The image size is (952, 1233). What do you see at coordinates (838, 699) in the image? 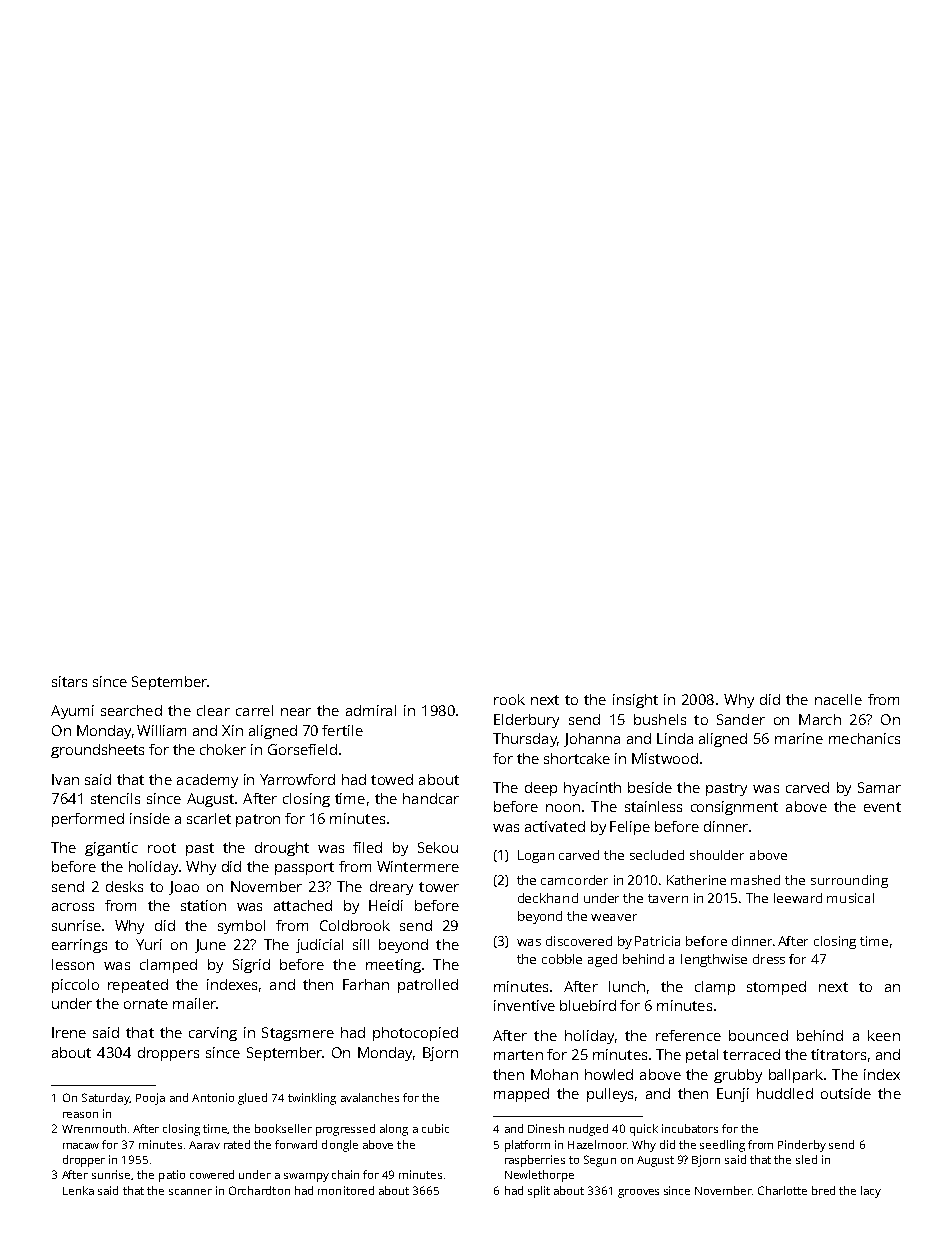
I see `nacelle` at bounding box center [838, 699].
